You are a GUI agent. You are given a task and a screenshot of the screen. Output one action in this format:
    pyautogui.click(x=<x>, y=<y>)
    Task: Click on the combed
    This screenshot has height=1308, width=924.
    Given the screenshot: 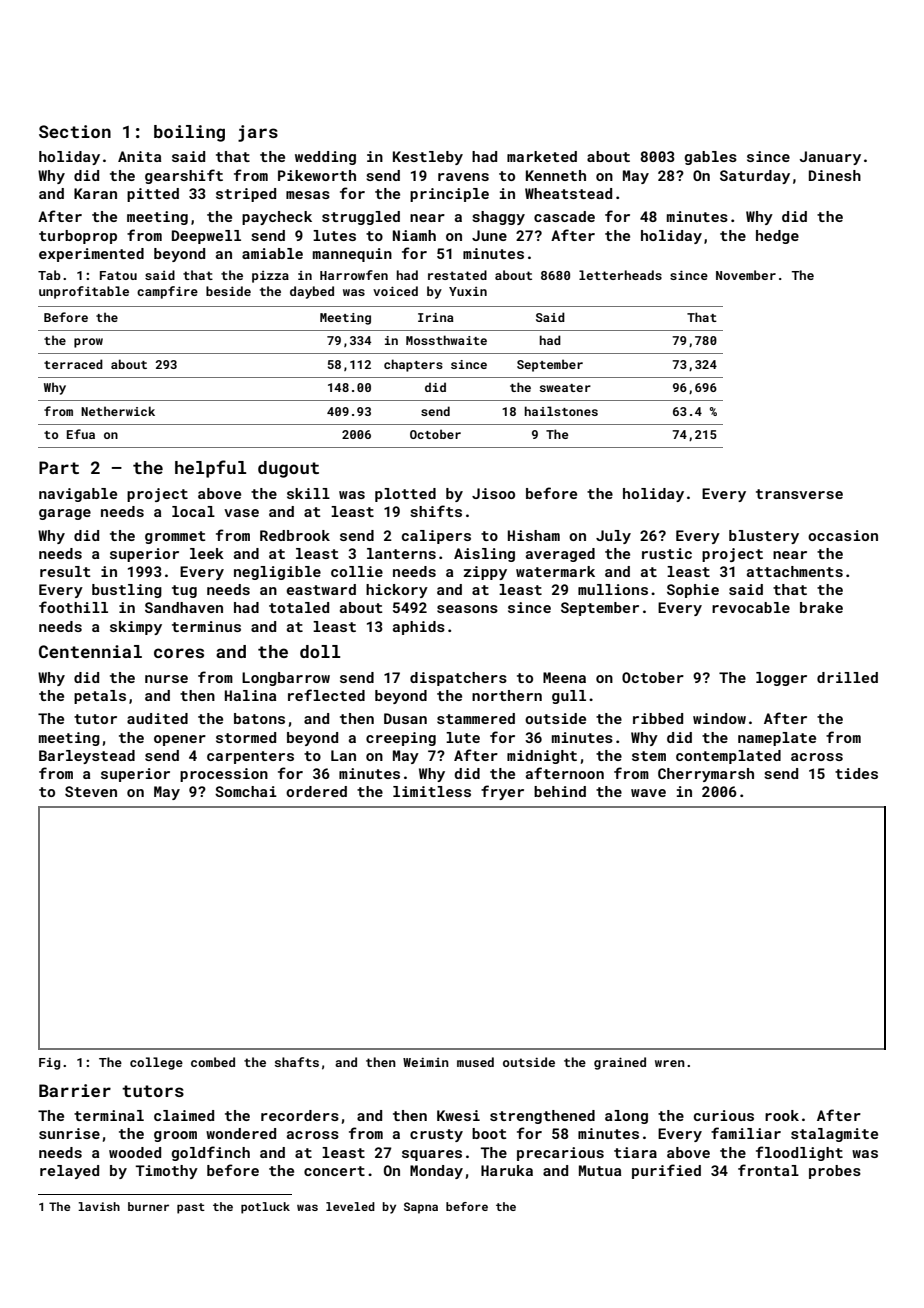 What is the action you would take?
    pyautogui.click(x=213, y=1062)
